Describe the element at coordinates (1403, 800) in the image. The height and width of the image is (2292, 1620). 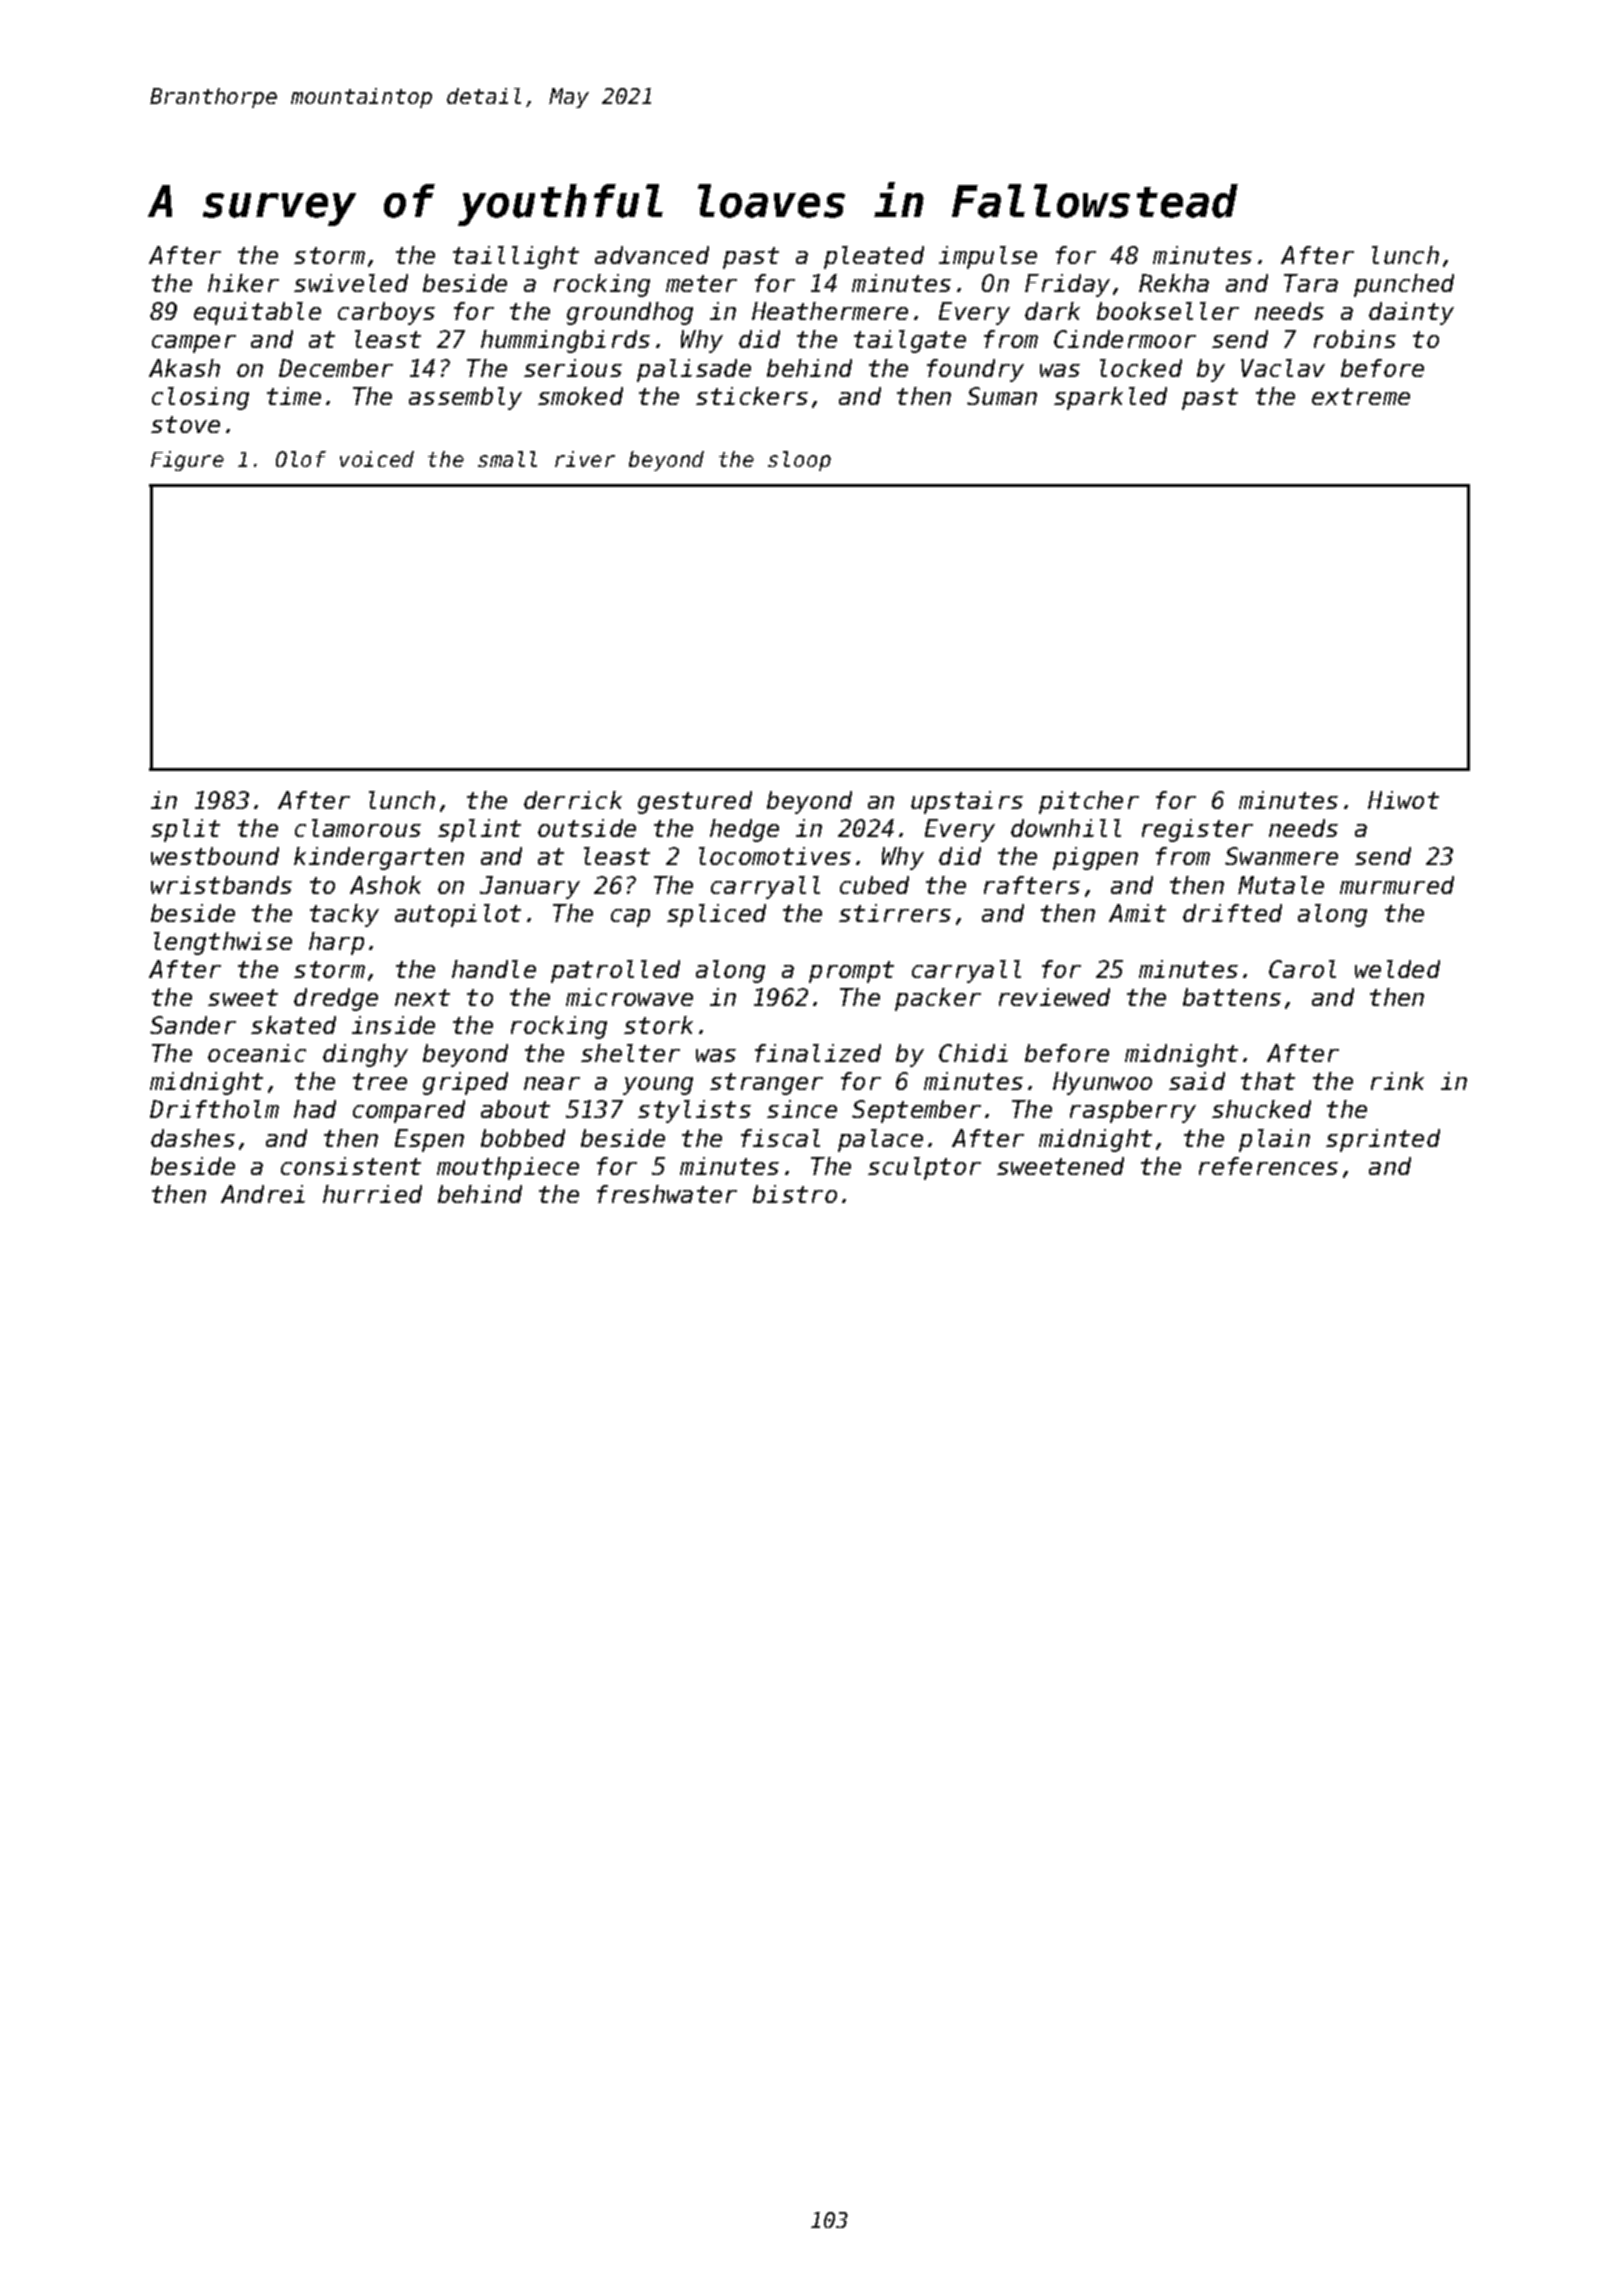
I see `Hiwot` at that location.
